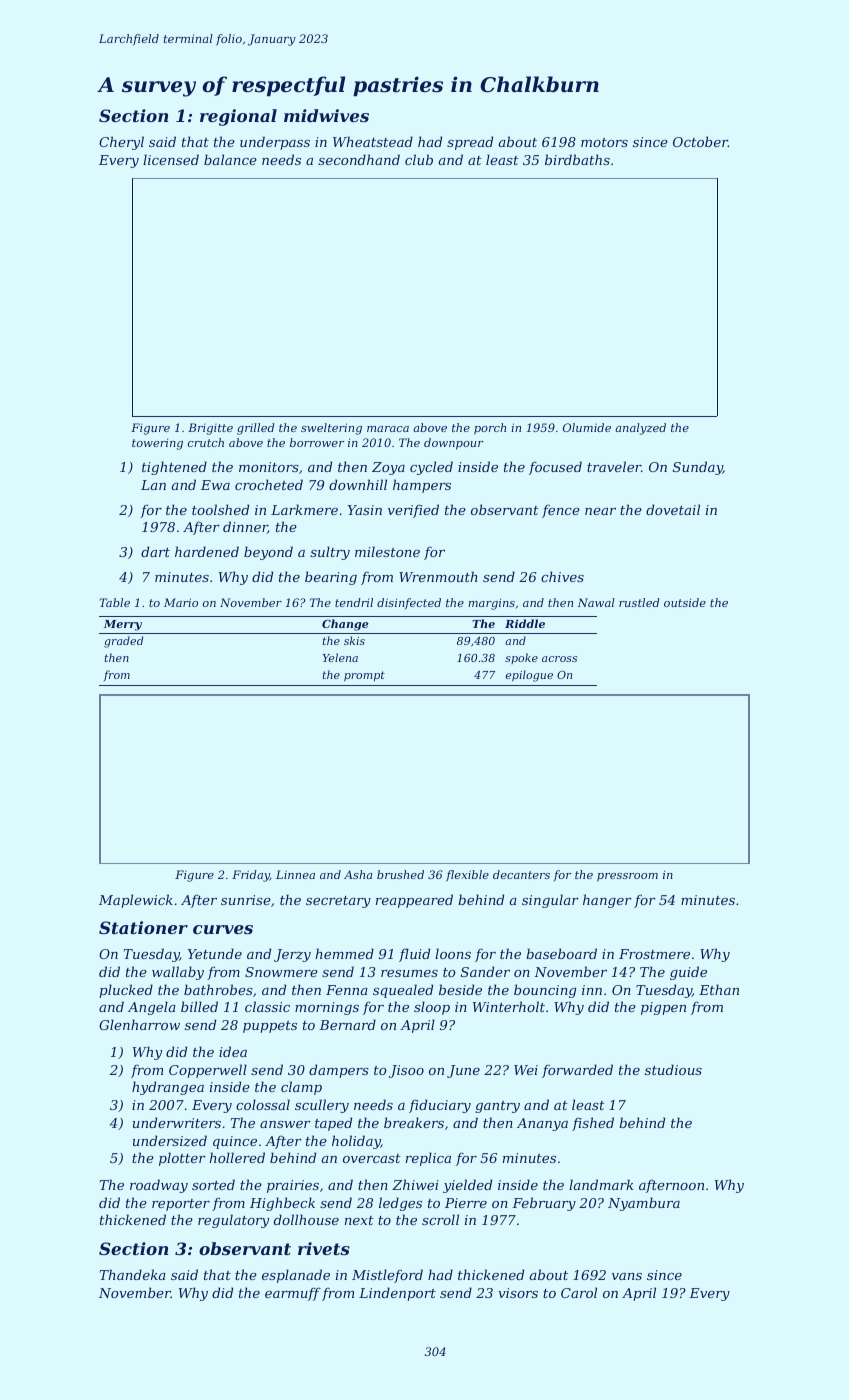  I want to click on earmuff, so click(293, 1294).
